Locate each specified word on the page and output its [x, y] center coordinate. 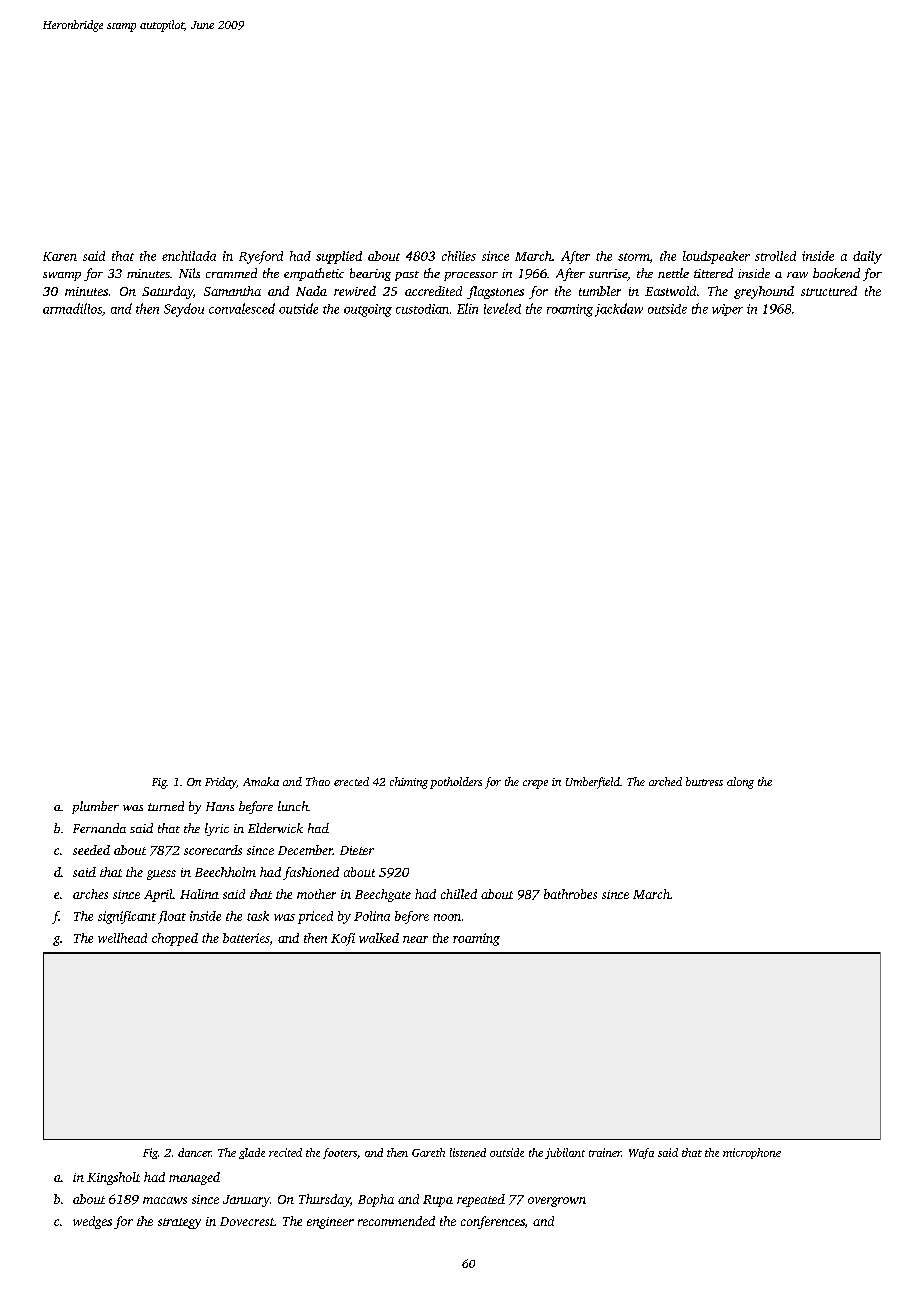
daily [867, 257]
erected [351, 781]
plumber [95, 807]
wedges [92, 1222]
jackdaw [619, 310]
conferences [493, 1222]
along [740, 783]
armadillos [72, 308]
